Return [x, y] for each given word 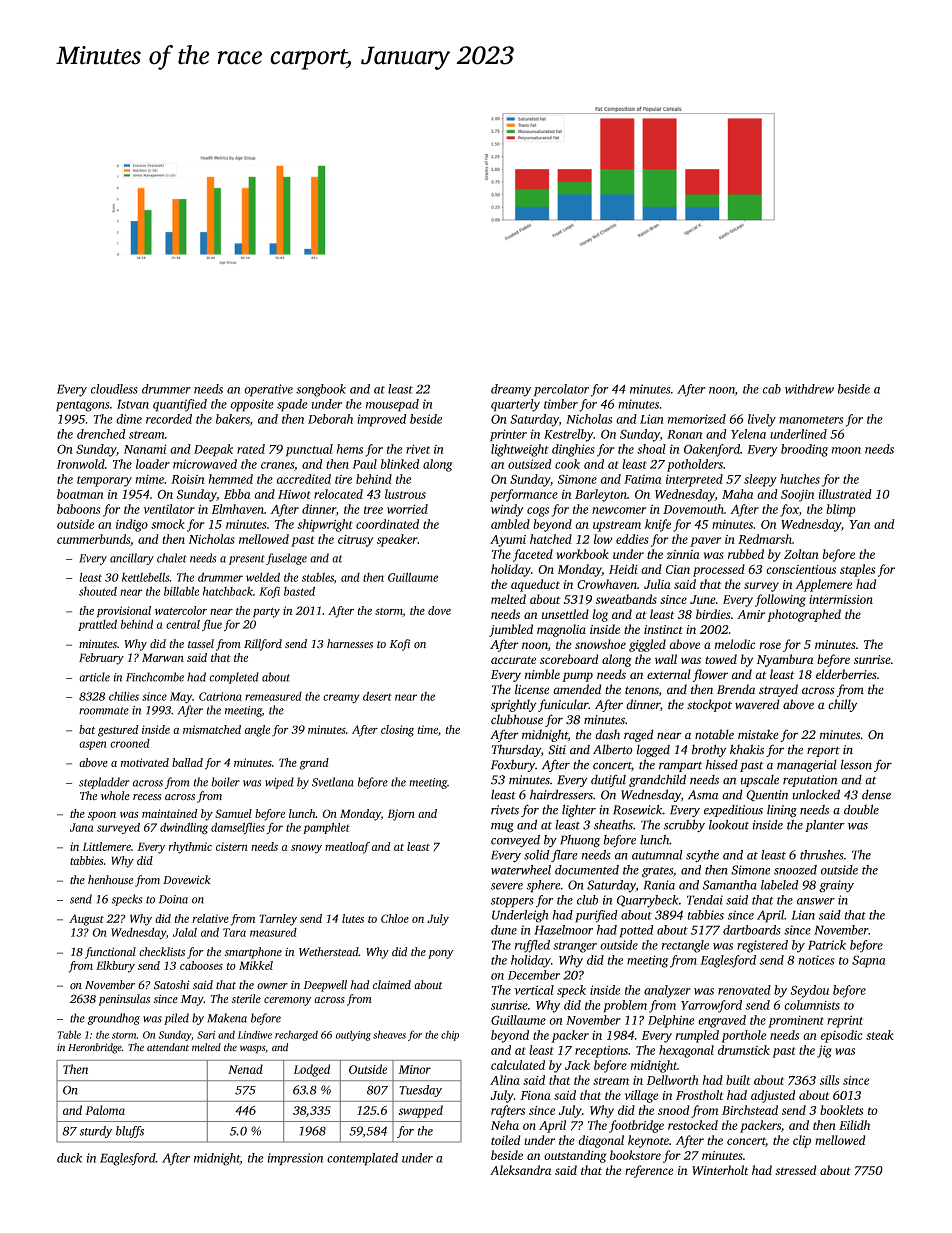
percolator [561, 390]
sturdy [95, 1132]
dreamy [511, 390]
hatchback [228, 591]
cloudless [114, 389]
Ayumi [508, 541]
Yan [860, 524]
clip [802, 1141]
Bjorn [401, 815]
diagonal [601, 1141]
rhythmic [190, 848]
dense [876, 795]
